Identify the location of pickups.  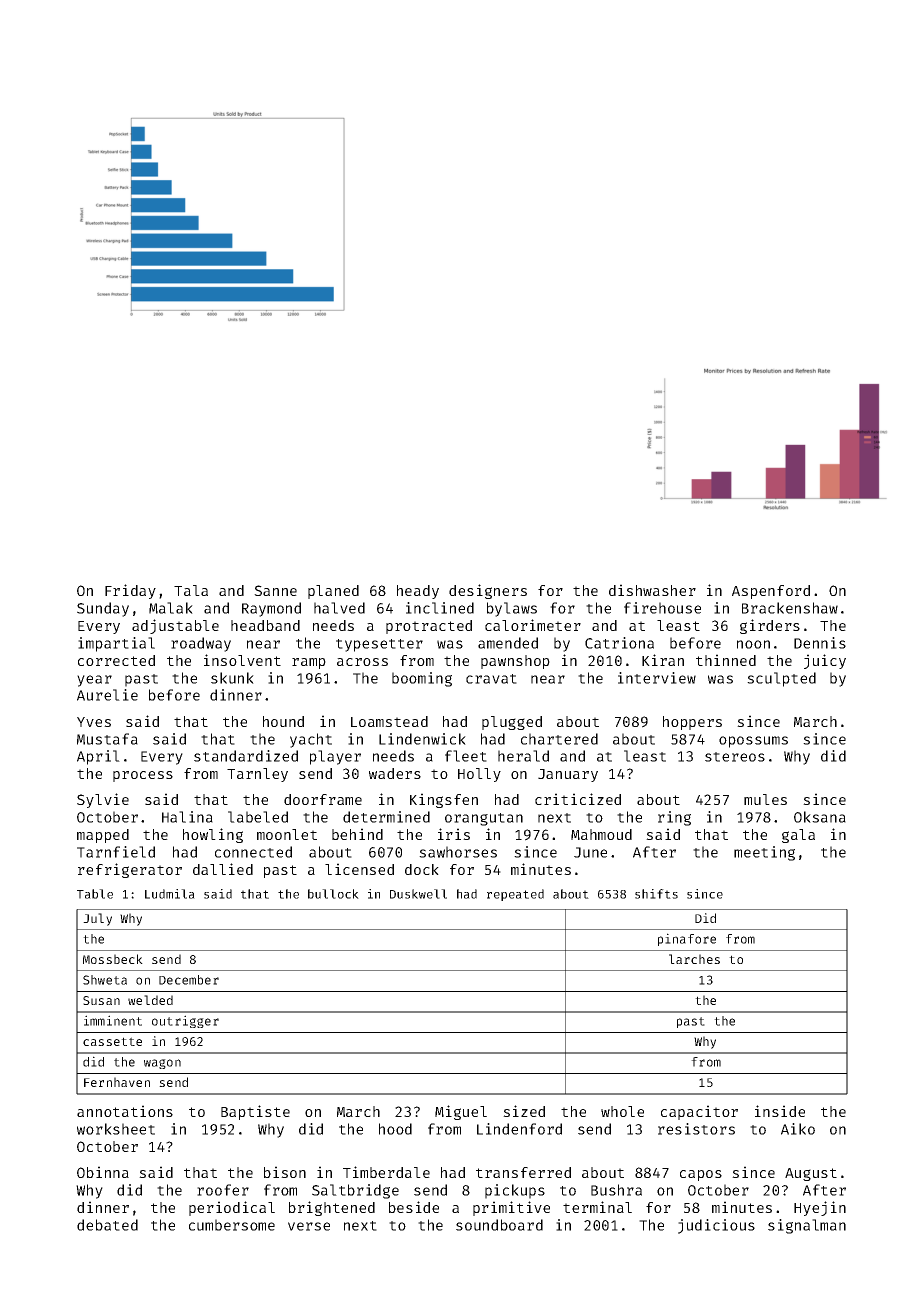
(515, 1191).
